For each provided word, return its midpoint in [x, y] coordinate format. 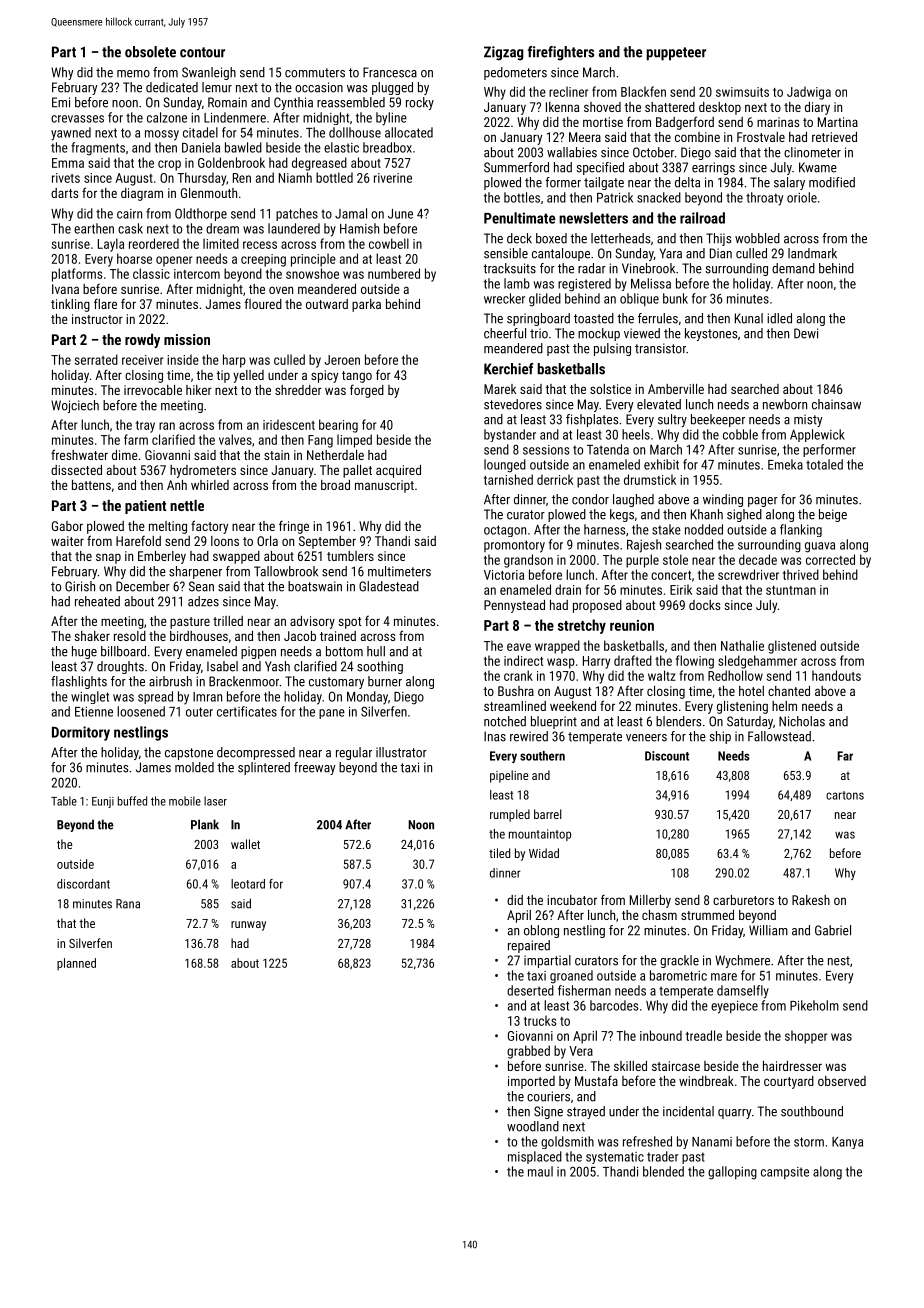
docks [704, 605]
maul [540, 1171]
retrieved [834, 137]
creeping [263, 260]
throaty [764, 199]
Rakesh [811, 900]
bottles [522, 197]
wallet [245, 844]
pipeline [509, 776]
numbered [394, 273]
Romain [227, 102]
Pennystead [514, 606]
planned [76, 964]
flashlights [79, 682]
